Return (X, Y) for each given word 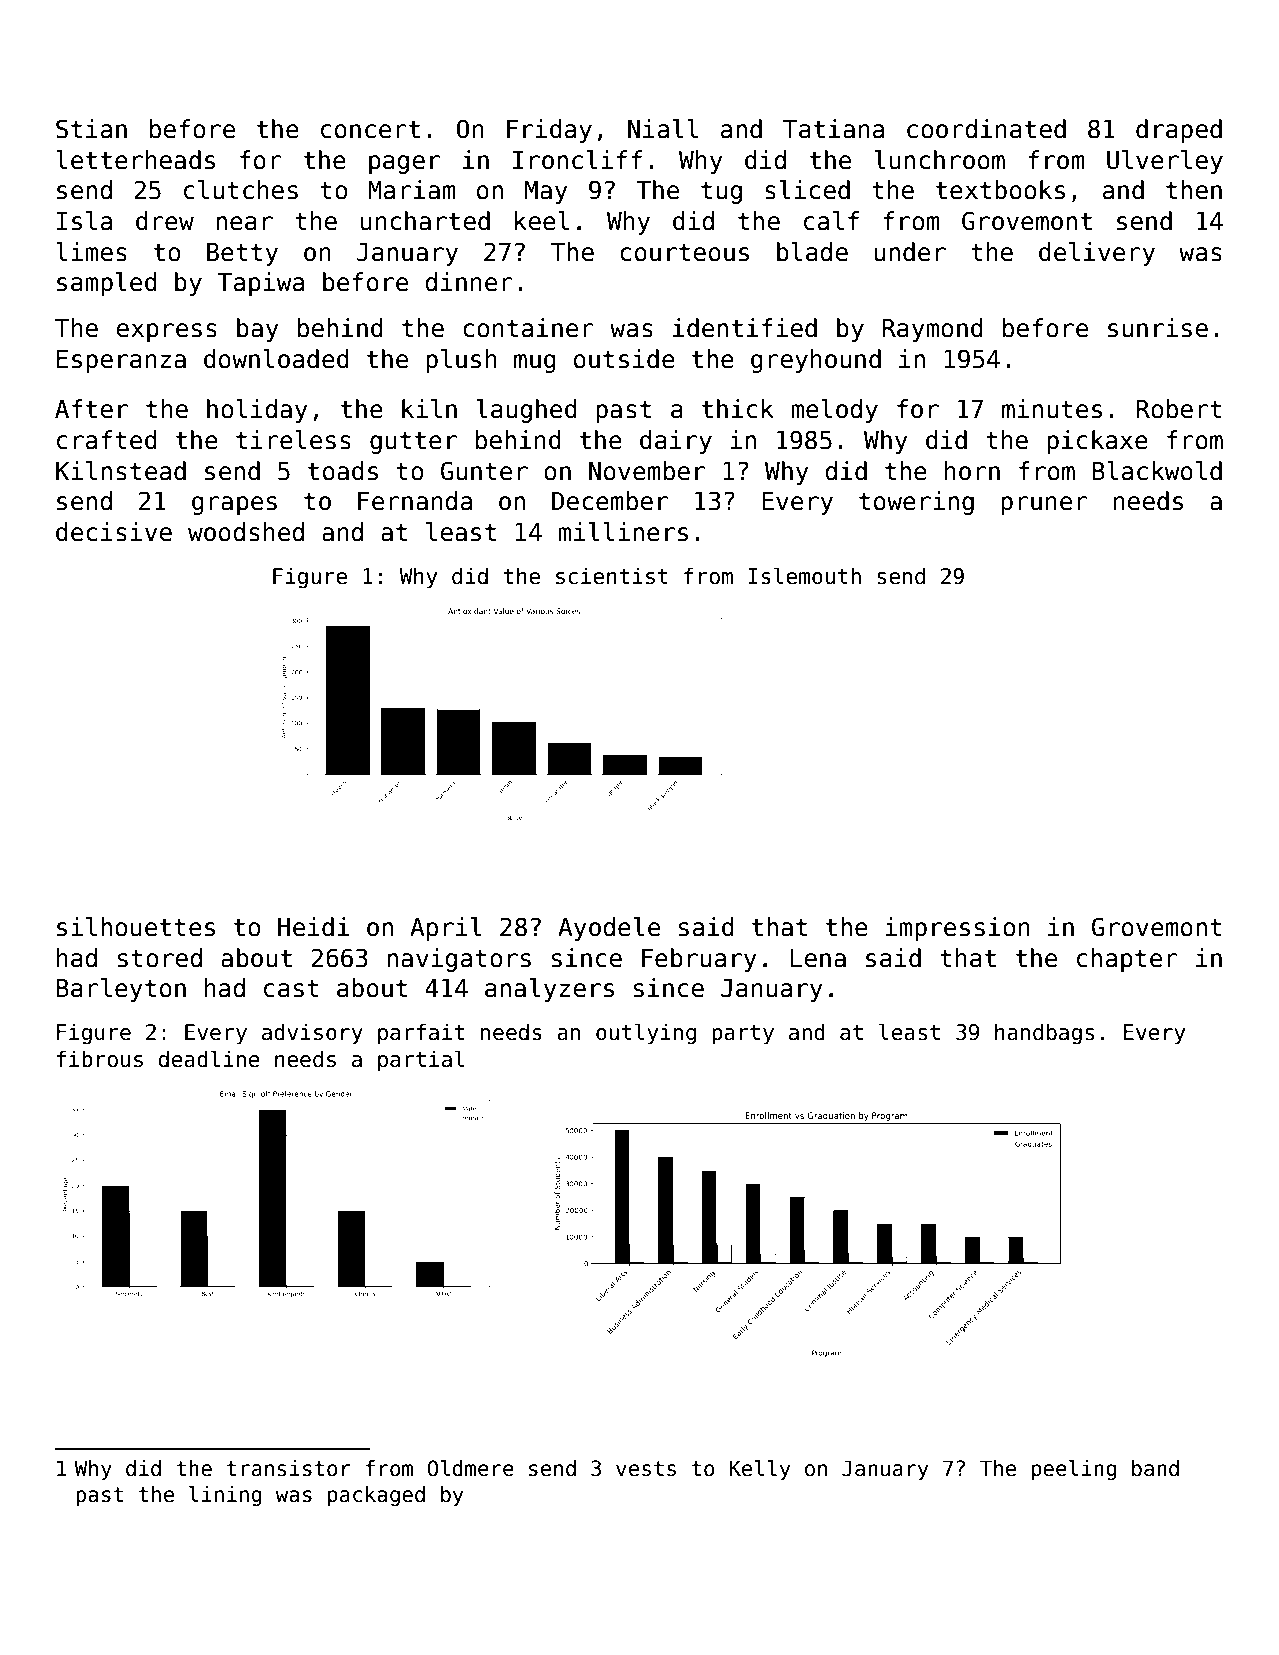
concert (370, 129)
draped (1179, 131)
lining (225, 1496)
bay (257, 330)
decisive (114, 532)
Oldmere (471, 1468)
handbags (1044, 1034)
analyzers (549, 990)
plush (461, 361)
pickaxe (1097, 442)
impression (957, 929)
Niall (663, 129)
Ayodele (609, 929)
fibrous (99, 1059)
